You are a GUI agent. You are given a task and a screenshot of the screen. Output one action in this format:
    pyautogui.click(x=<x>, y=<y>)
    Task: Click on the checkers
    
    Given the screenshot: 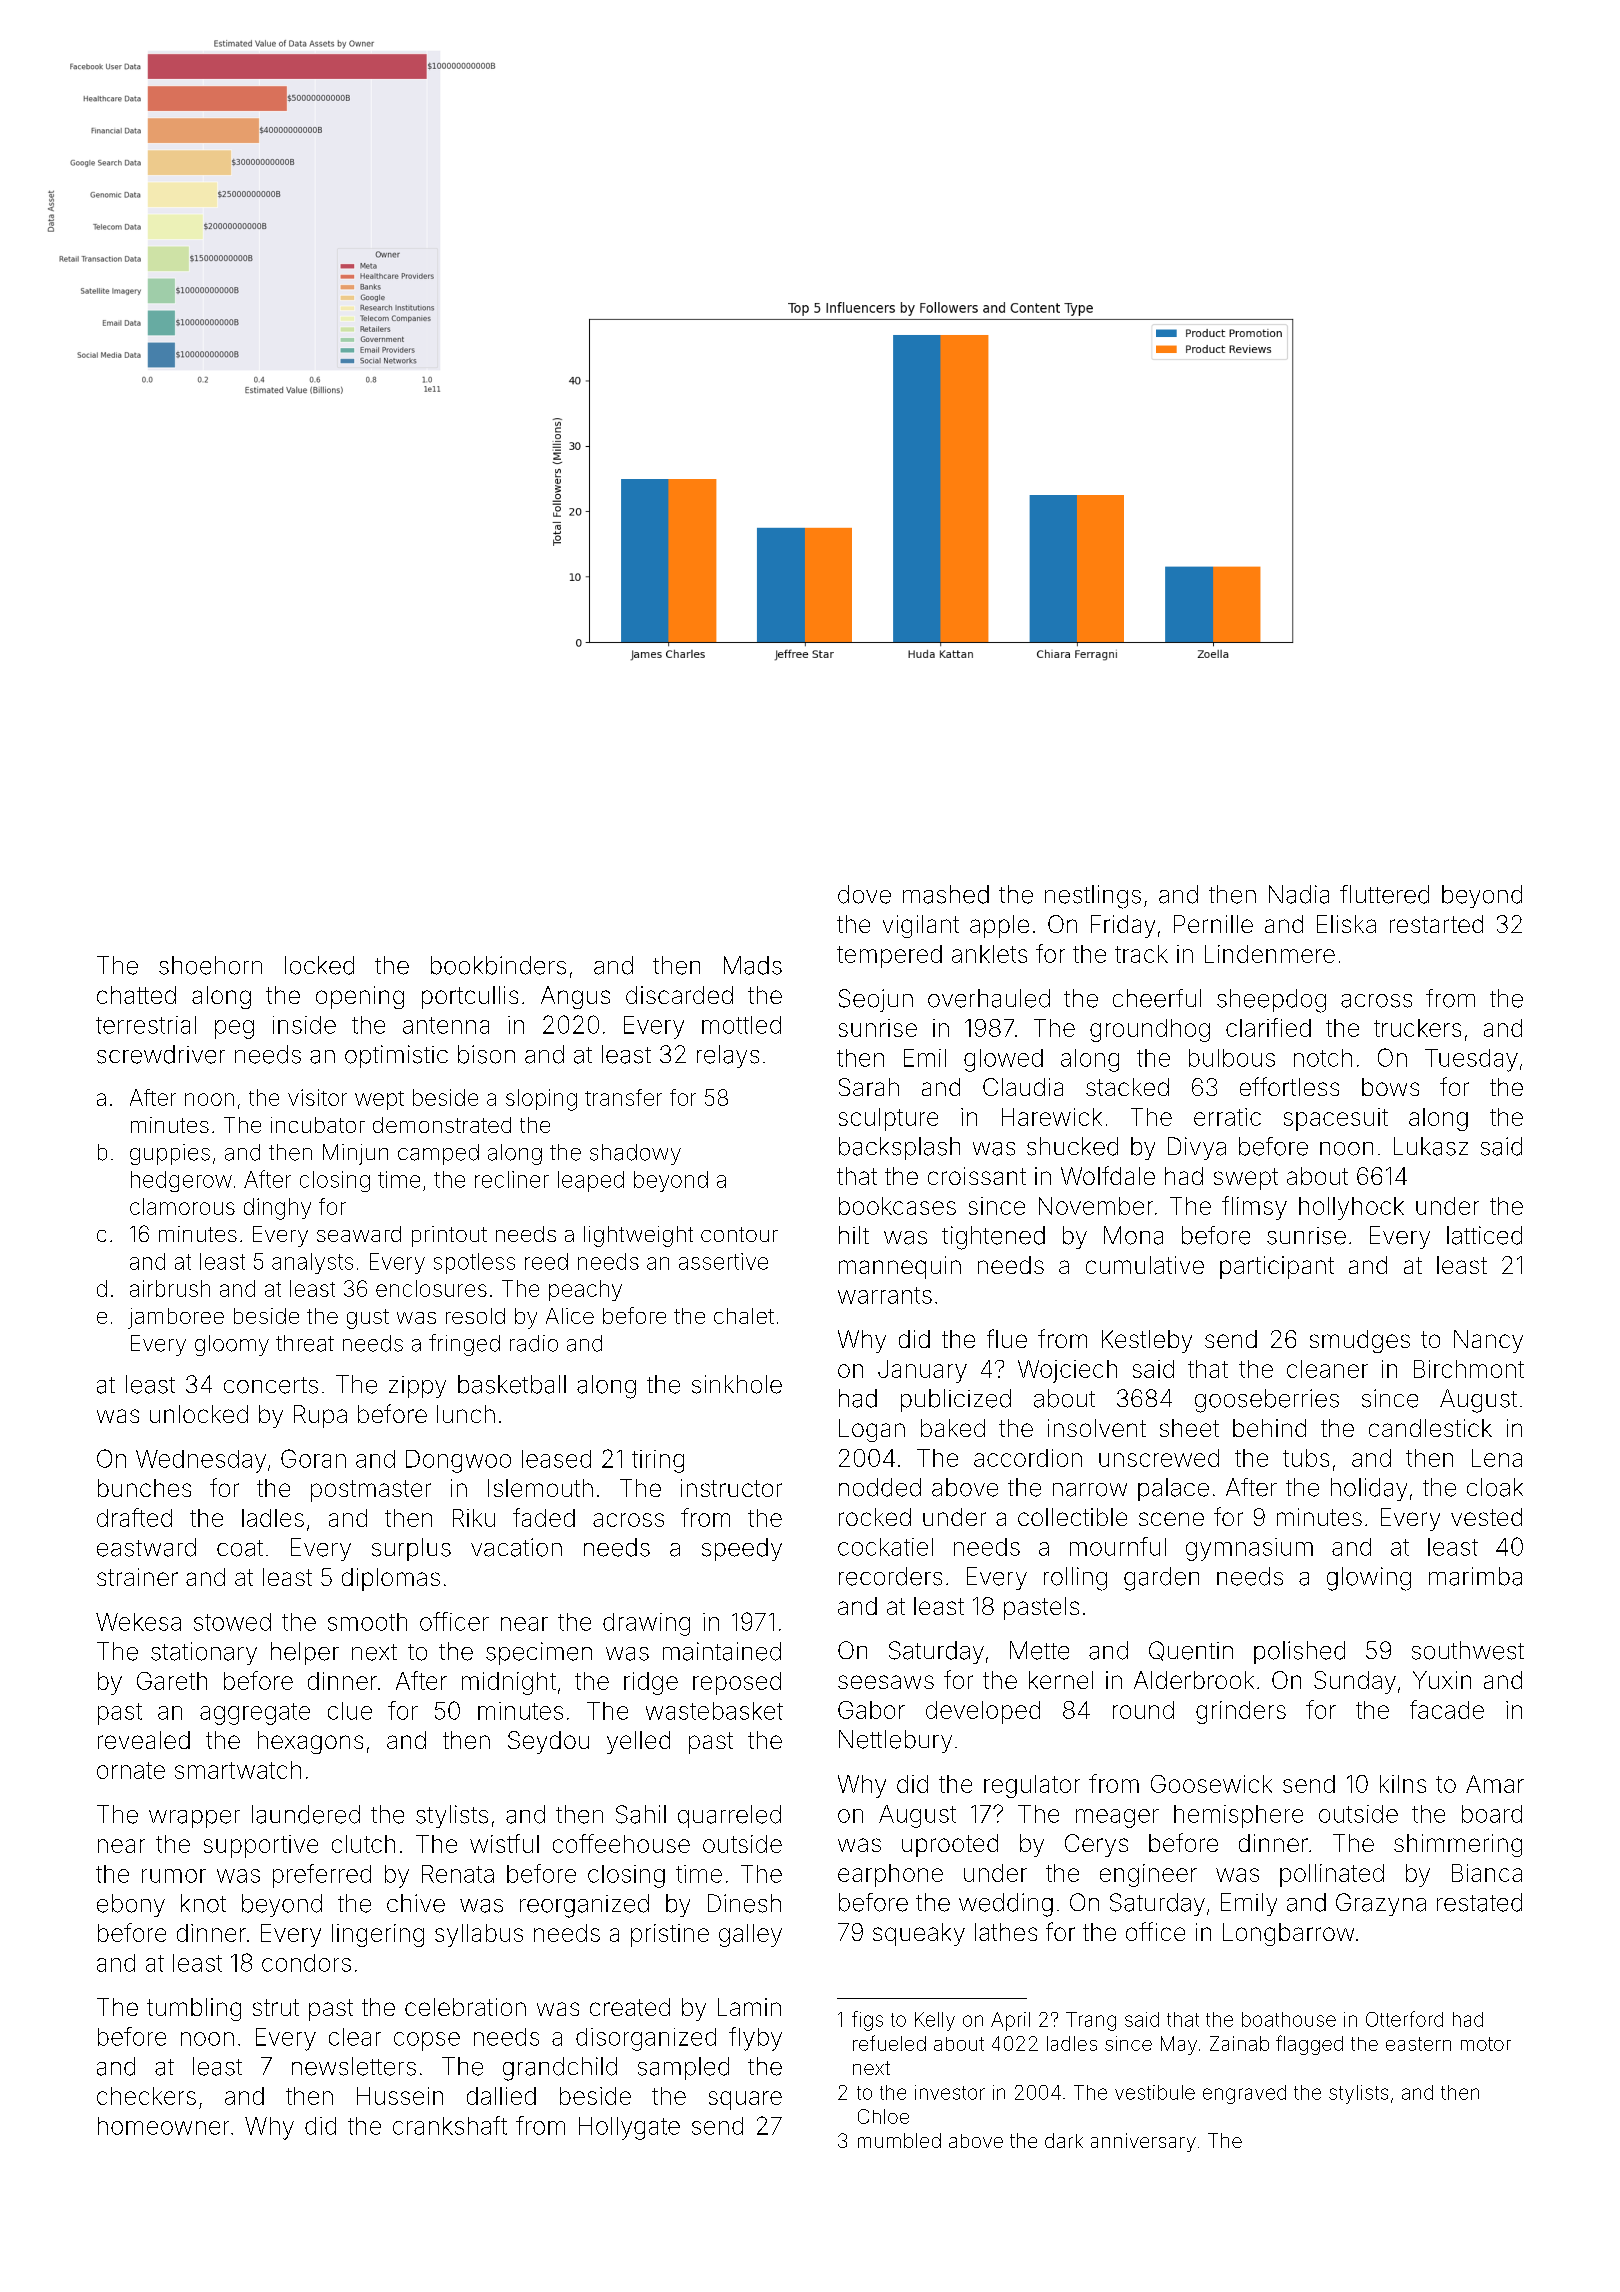 What is the action you would take?
    pyautogui.click(x=146, y=2096)
